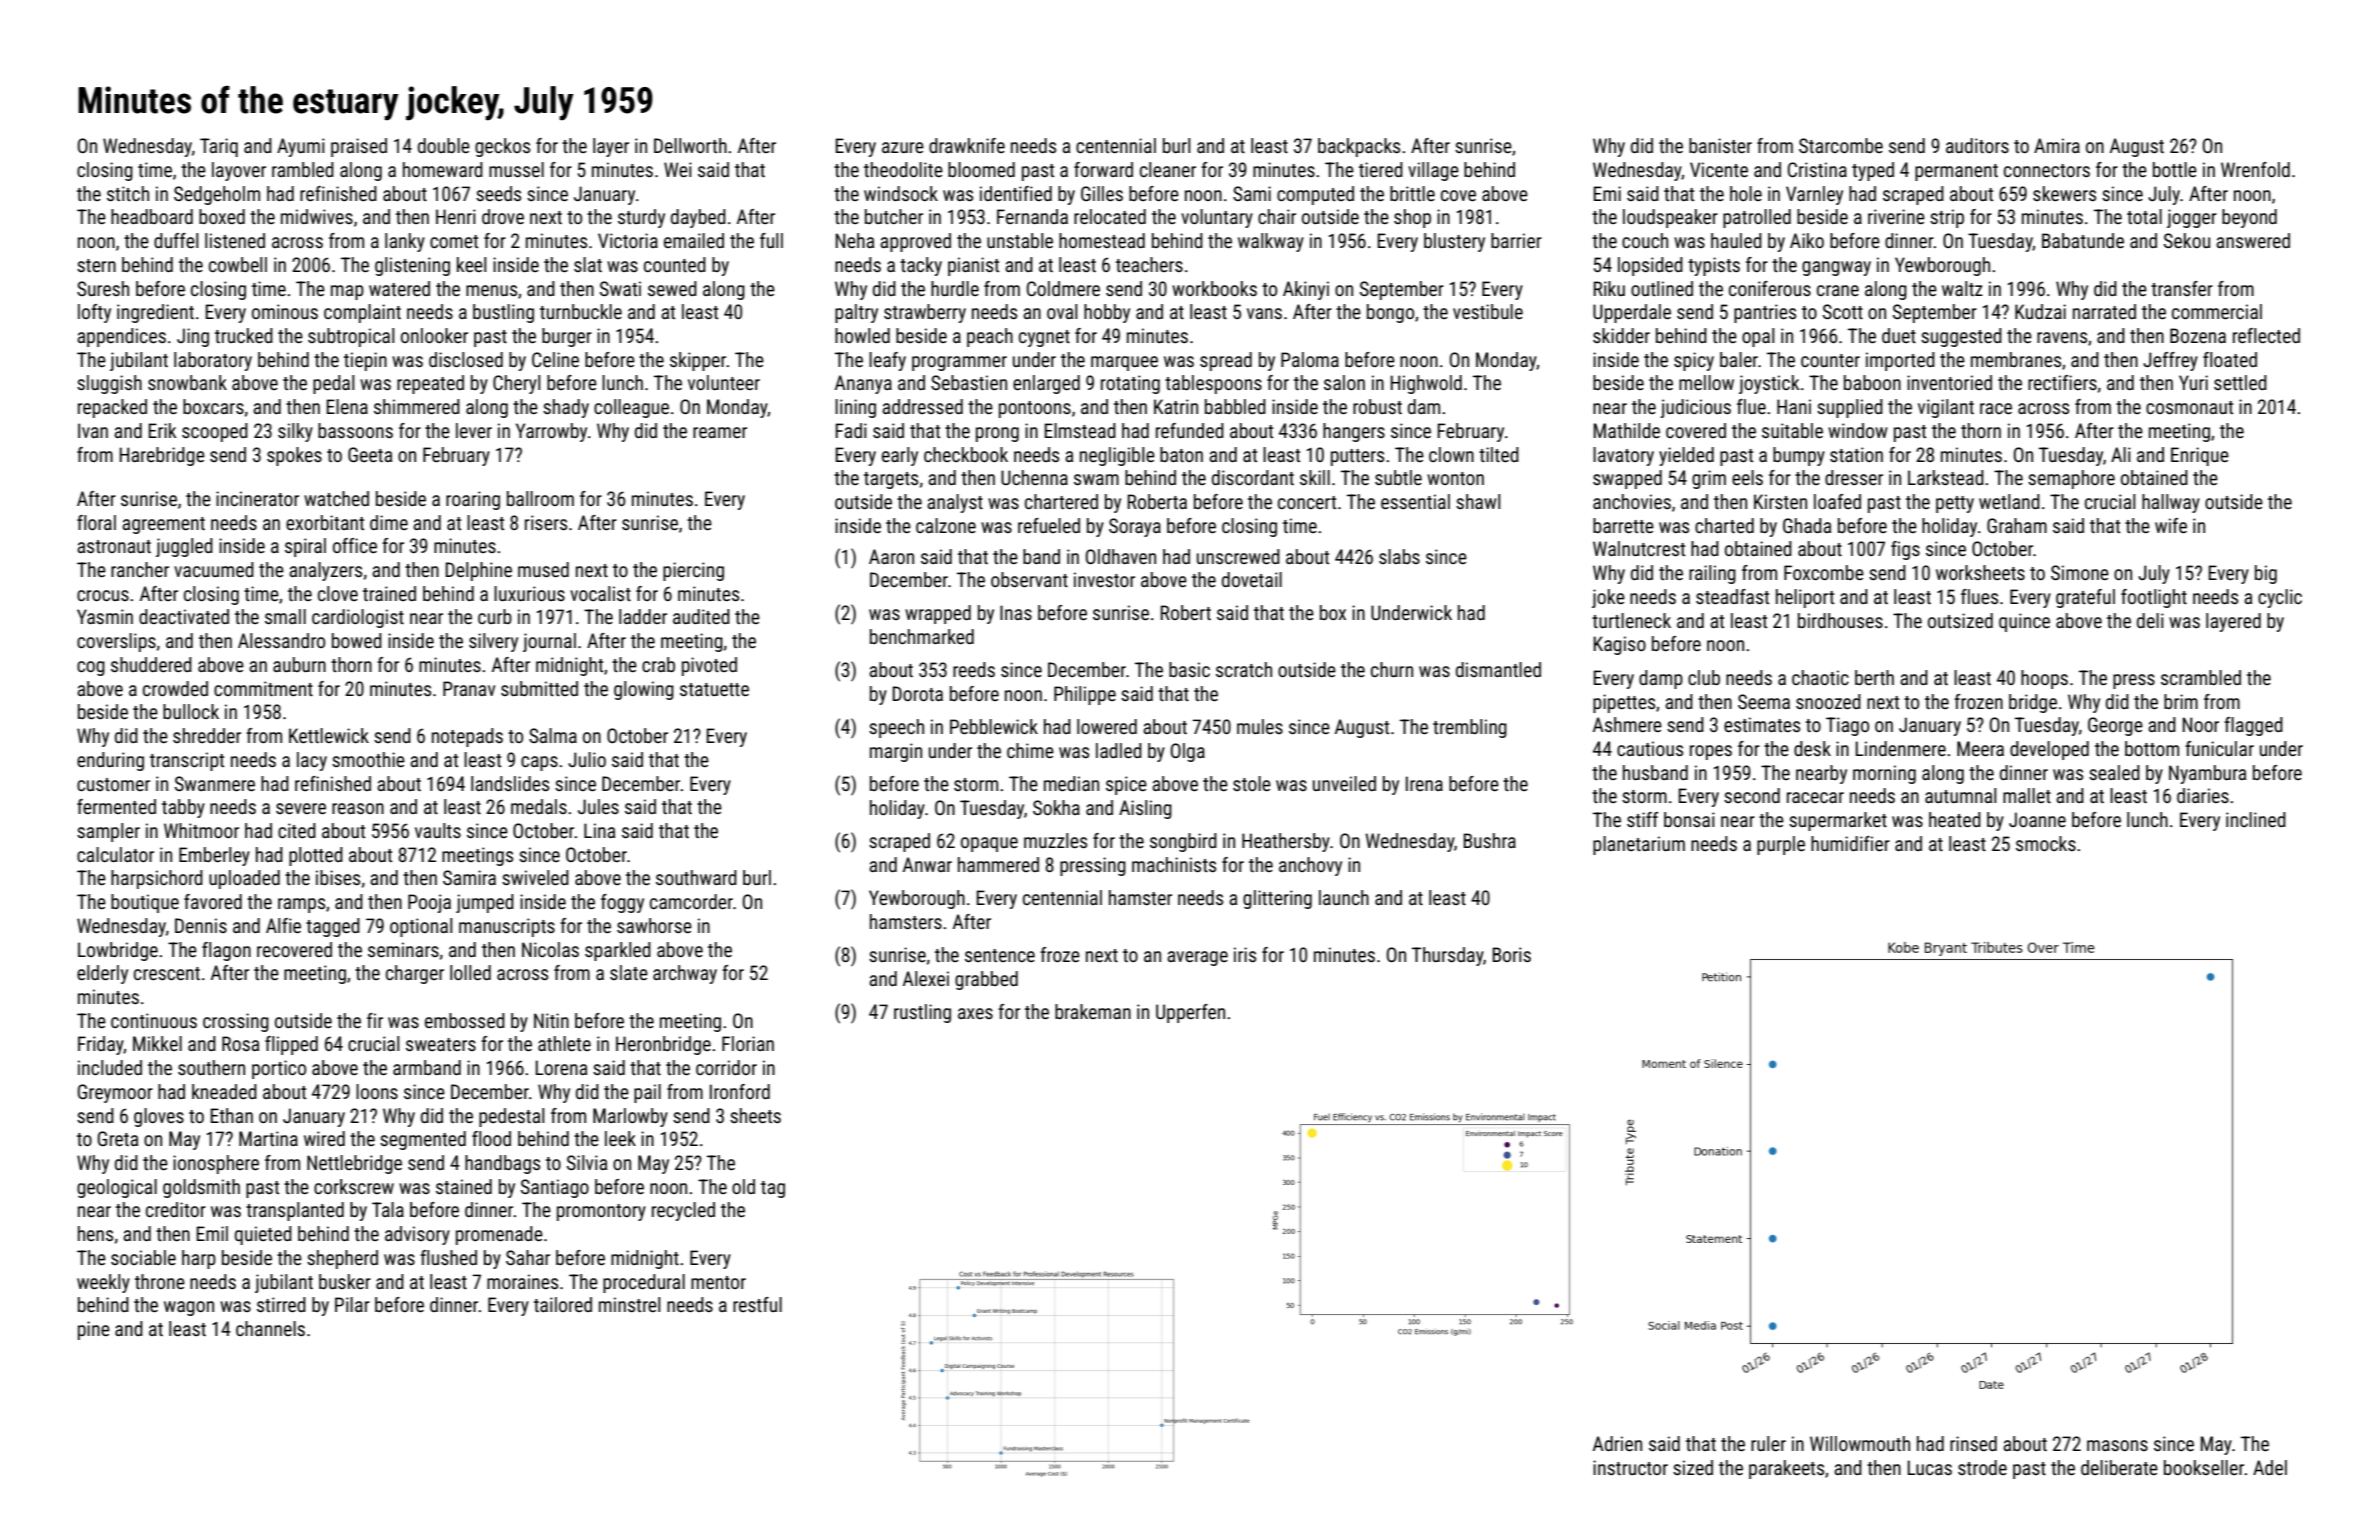 The width and height of the screenshot is (2380, 1540). Describe the element at coordinates (1630, 1467) in the screenshot. I see `instructor` at that location.
